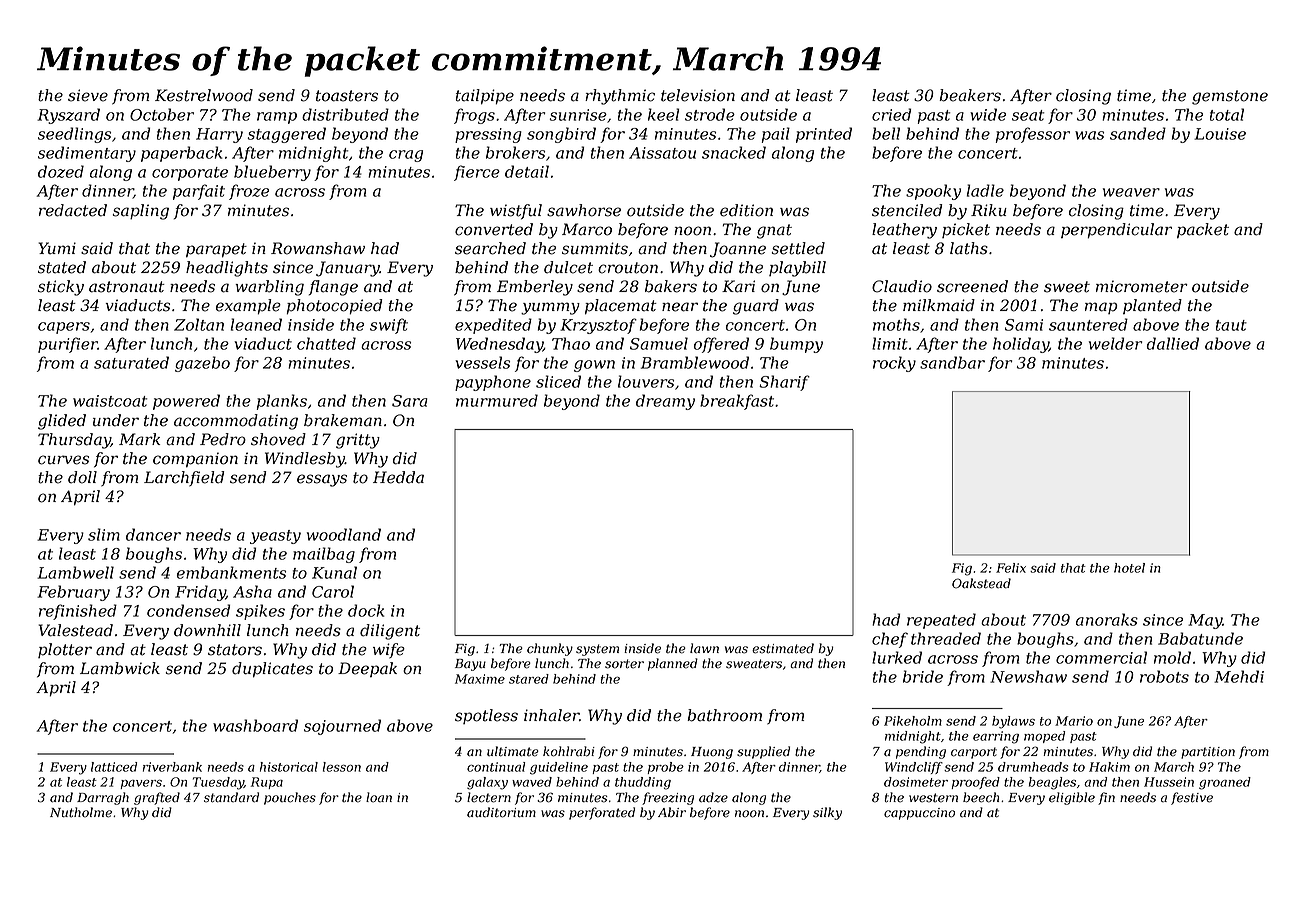 This screenshot has width=1308, height=924. I want to click on gemstone, so click(1230, 97).
